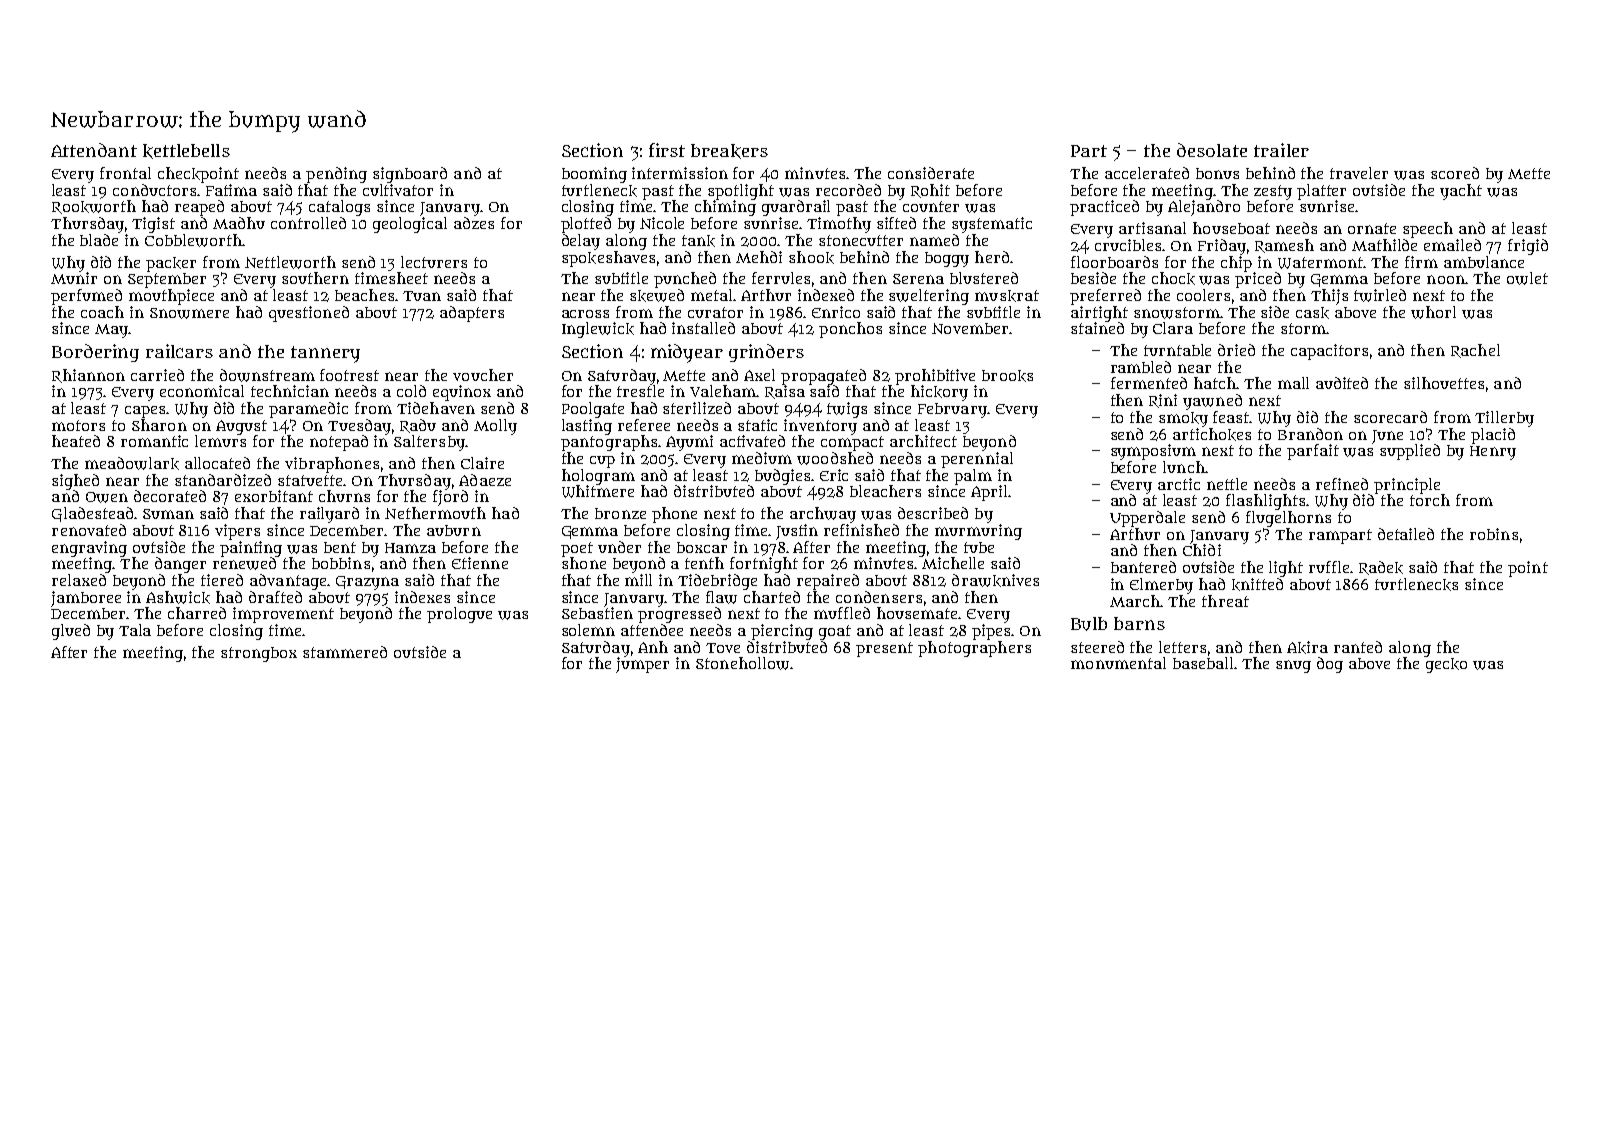 The height and width of the image is (1133, 1603). What do you see at coordinates (1215, 383) in the image?
I see `hatch` at bounding box center [1215, 383].
